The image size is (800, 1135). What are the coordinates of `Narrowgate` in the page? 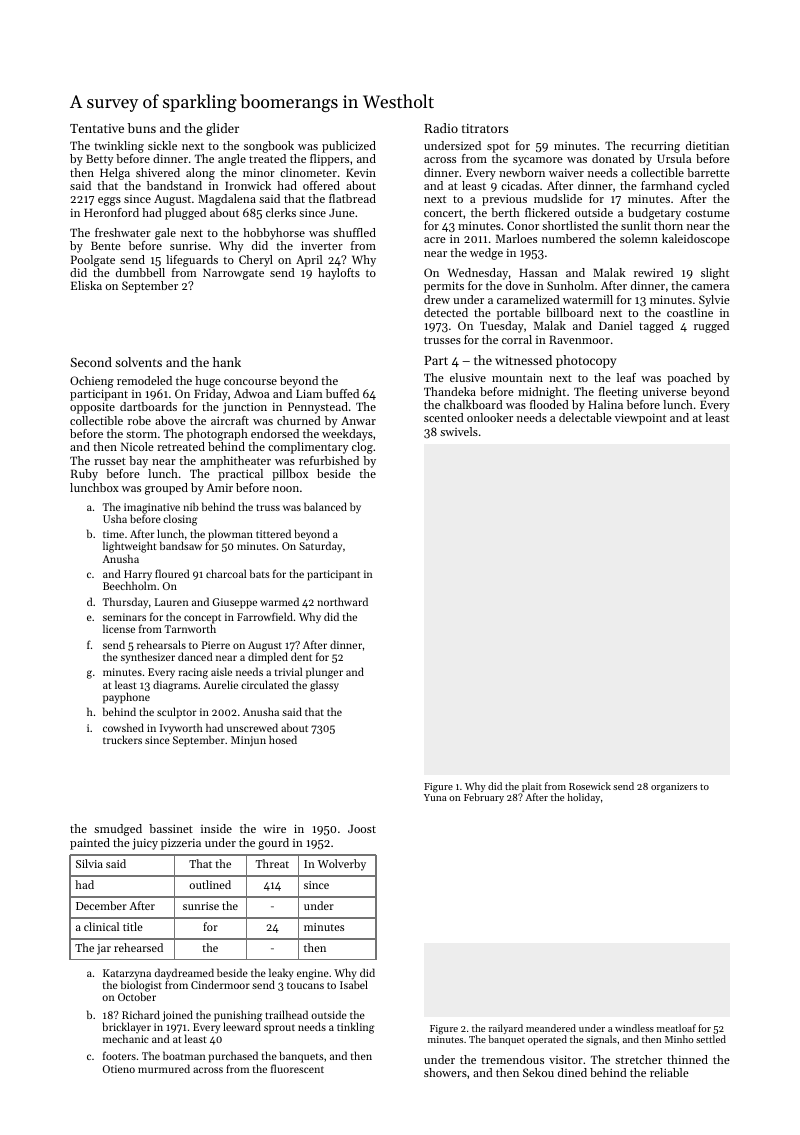 It's located at (233, 274).
